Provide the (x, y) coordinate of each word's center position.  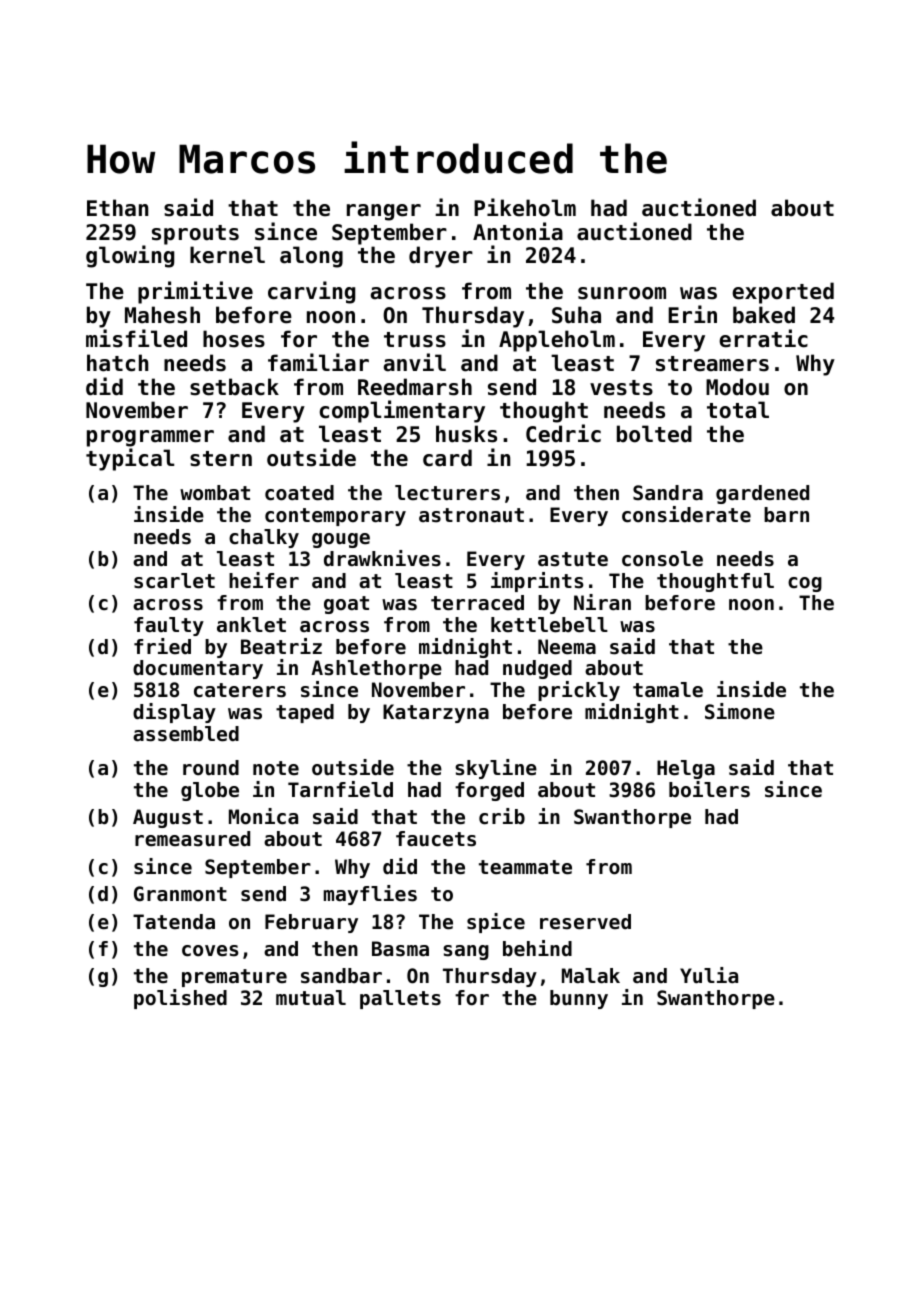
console (662, 559)
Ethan (117, 208)
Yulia (709, 975)
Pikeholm (525, 207)
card (447, 458)
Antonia (518, 231)
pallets (400, 999)
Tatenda (174, 921)
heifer (264, 580)
